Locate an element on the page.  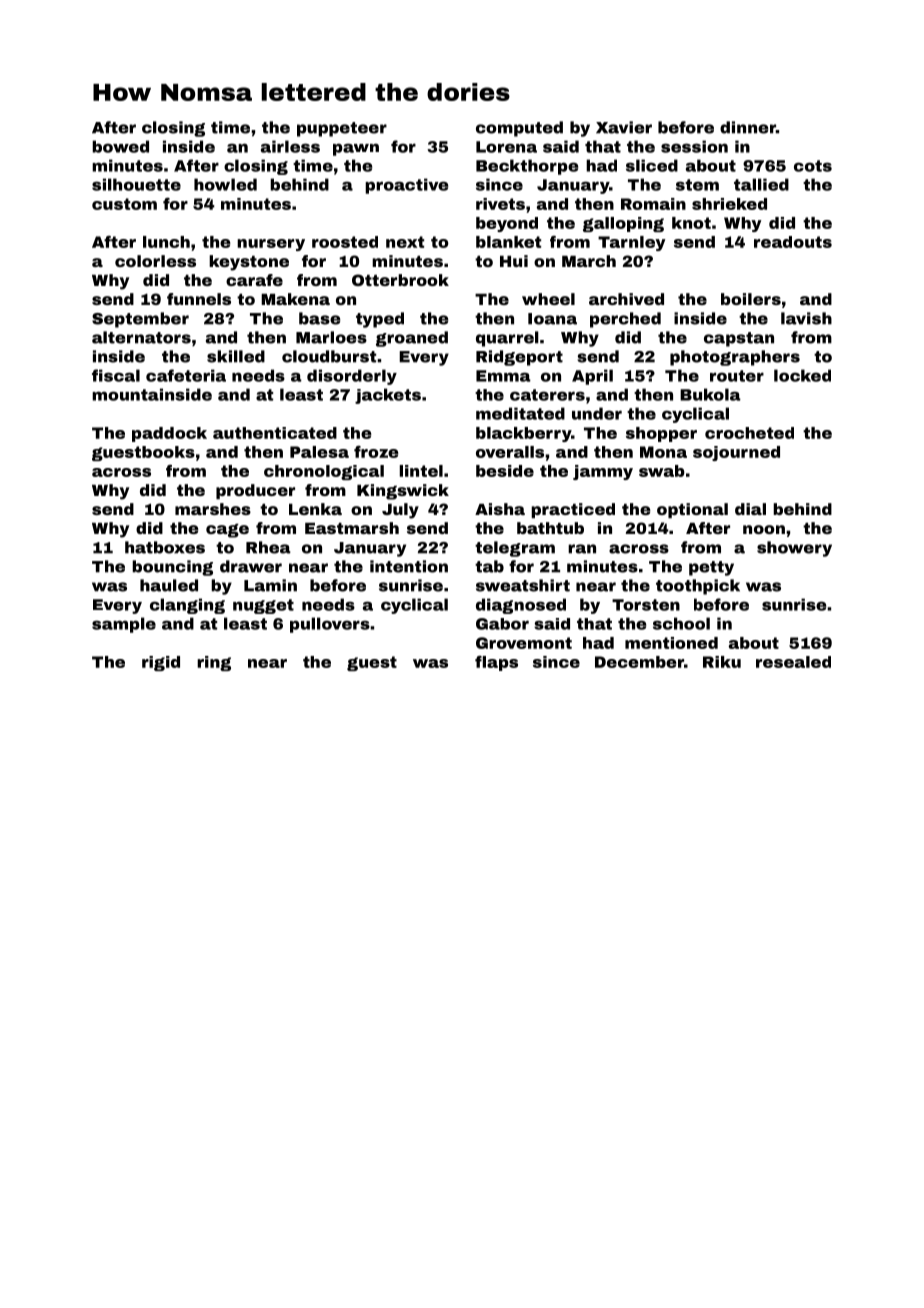
ring is located at coordinates (214, 663).
